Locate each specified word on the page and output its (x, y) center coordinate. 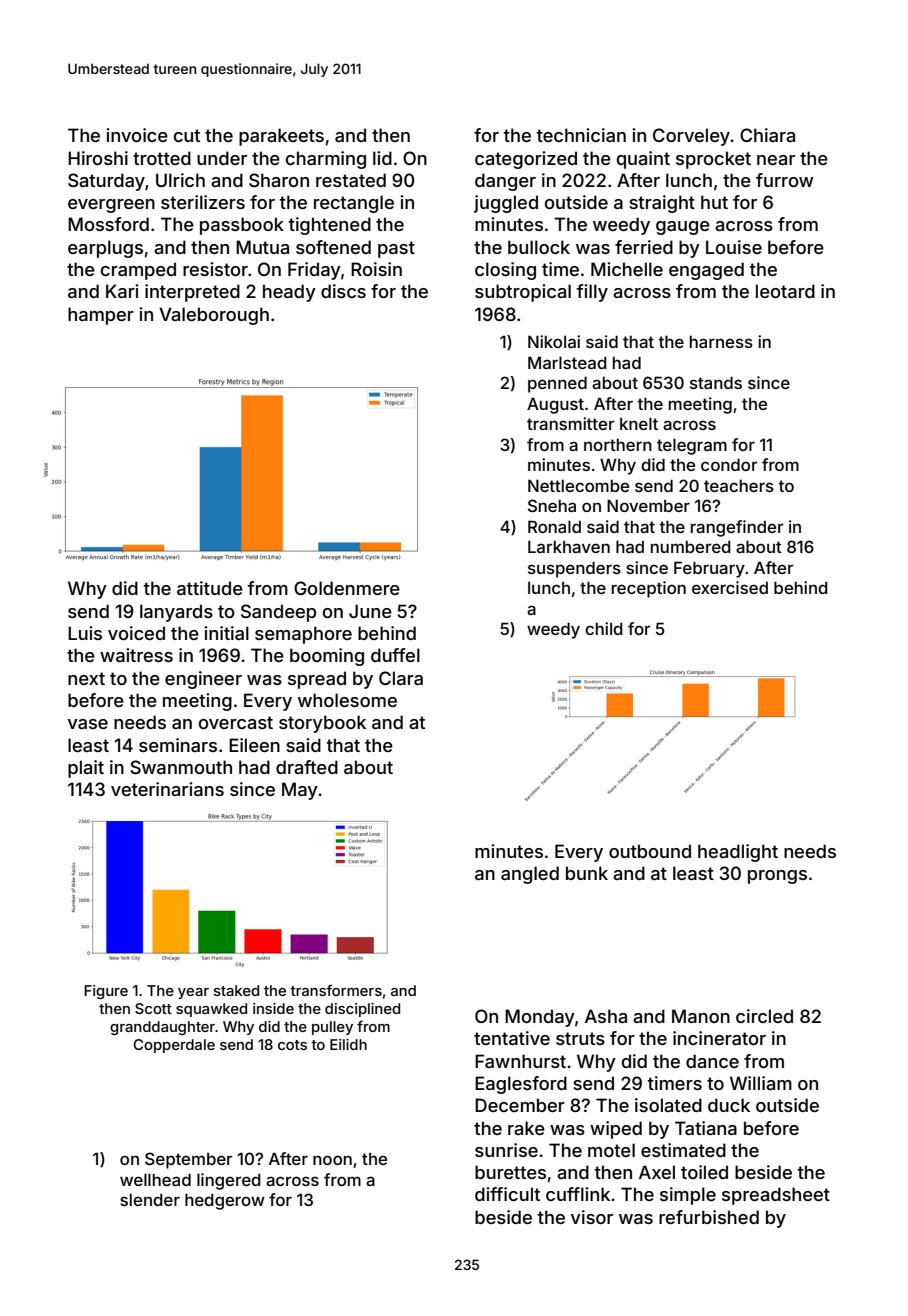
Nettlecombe (578, 485)
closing (505, 271)
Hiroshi (98, 158)
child (604, 628)
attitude (210, 588)
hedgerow (225, 1201)
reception (649, 589)
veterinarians (167, 789)
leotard (785, 291)
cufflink (578, 1194)
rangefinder (737, 528)
